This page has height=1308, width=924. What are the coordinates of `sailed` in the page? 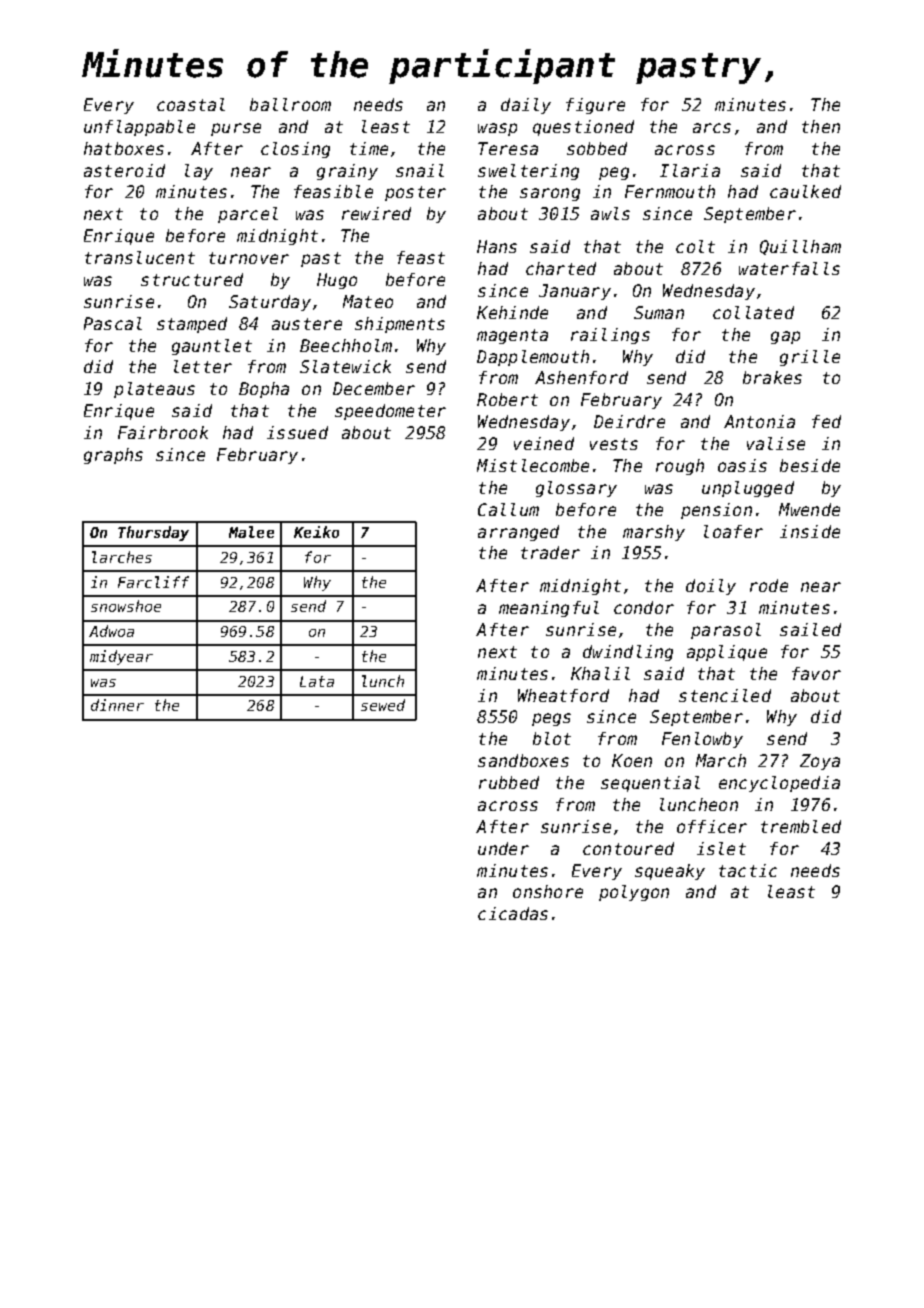 It's located at (810, 629).
